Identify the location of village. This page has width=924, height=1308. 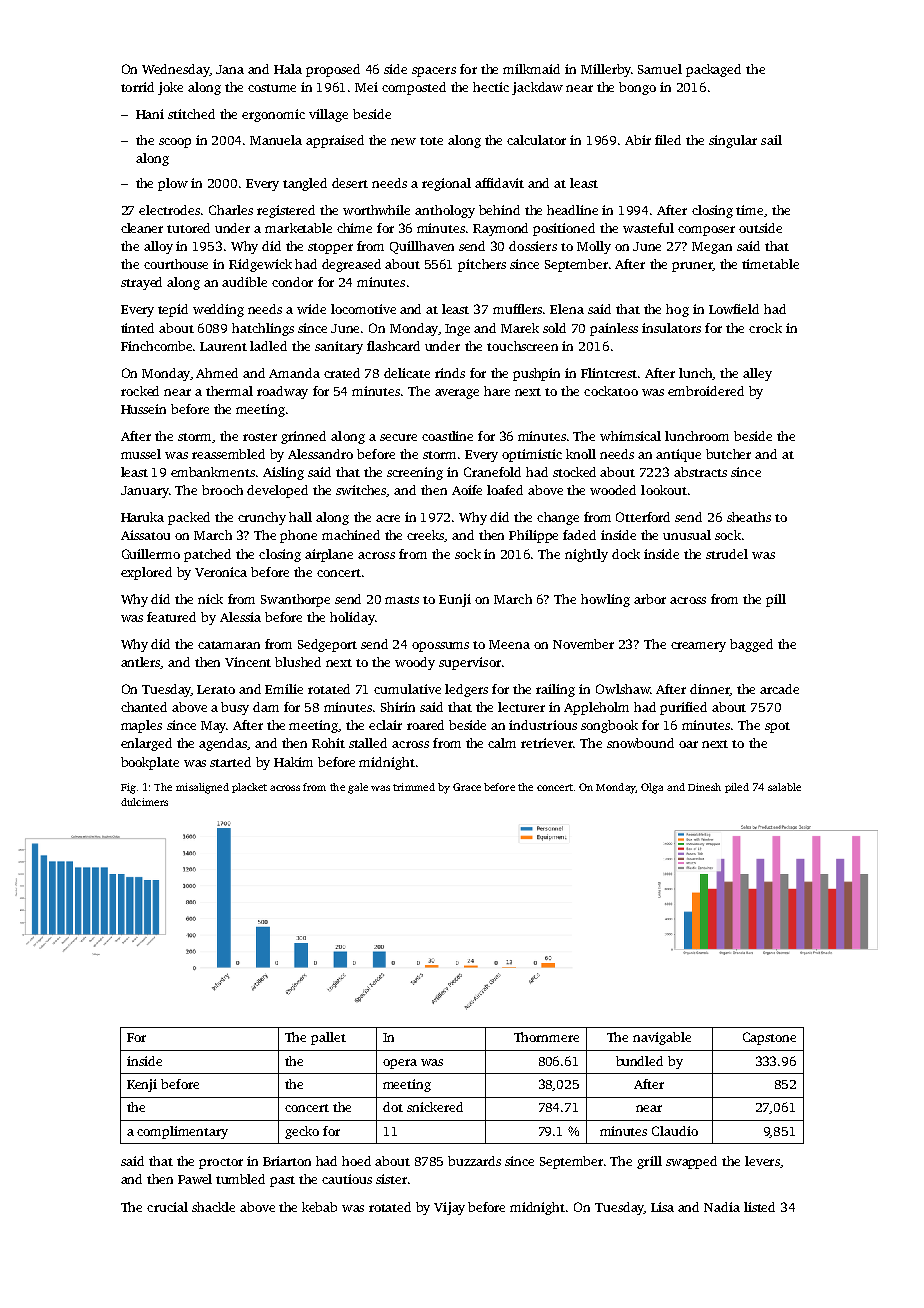
(328, 115).
